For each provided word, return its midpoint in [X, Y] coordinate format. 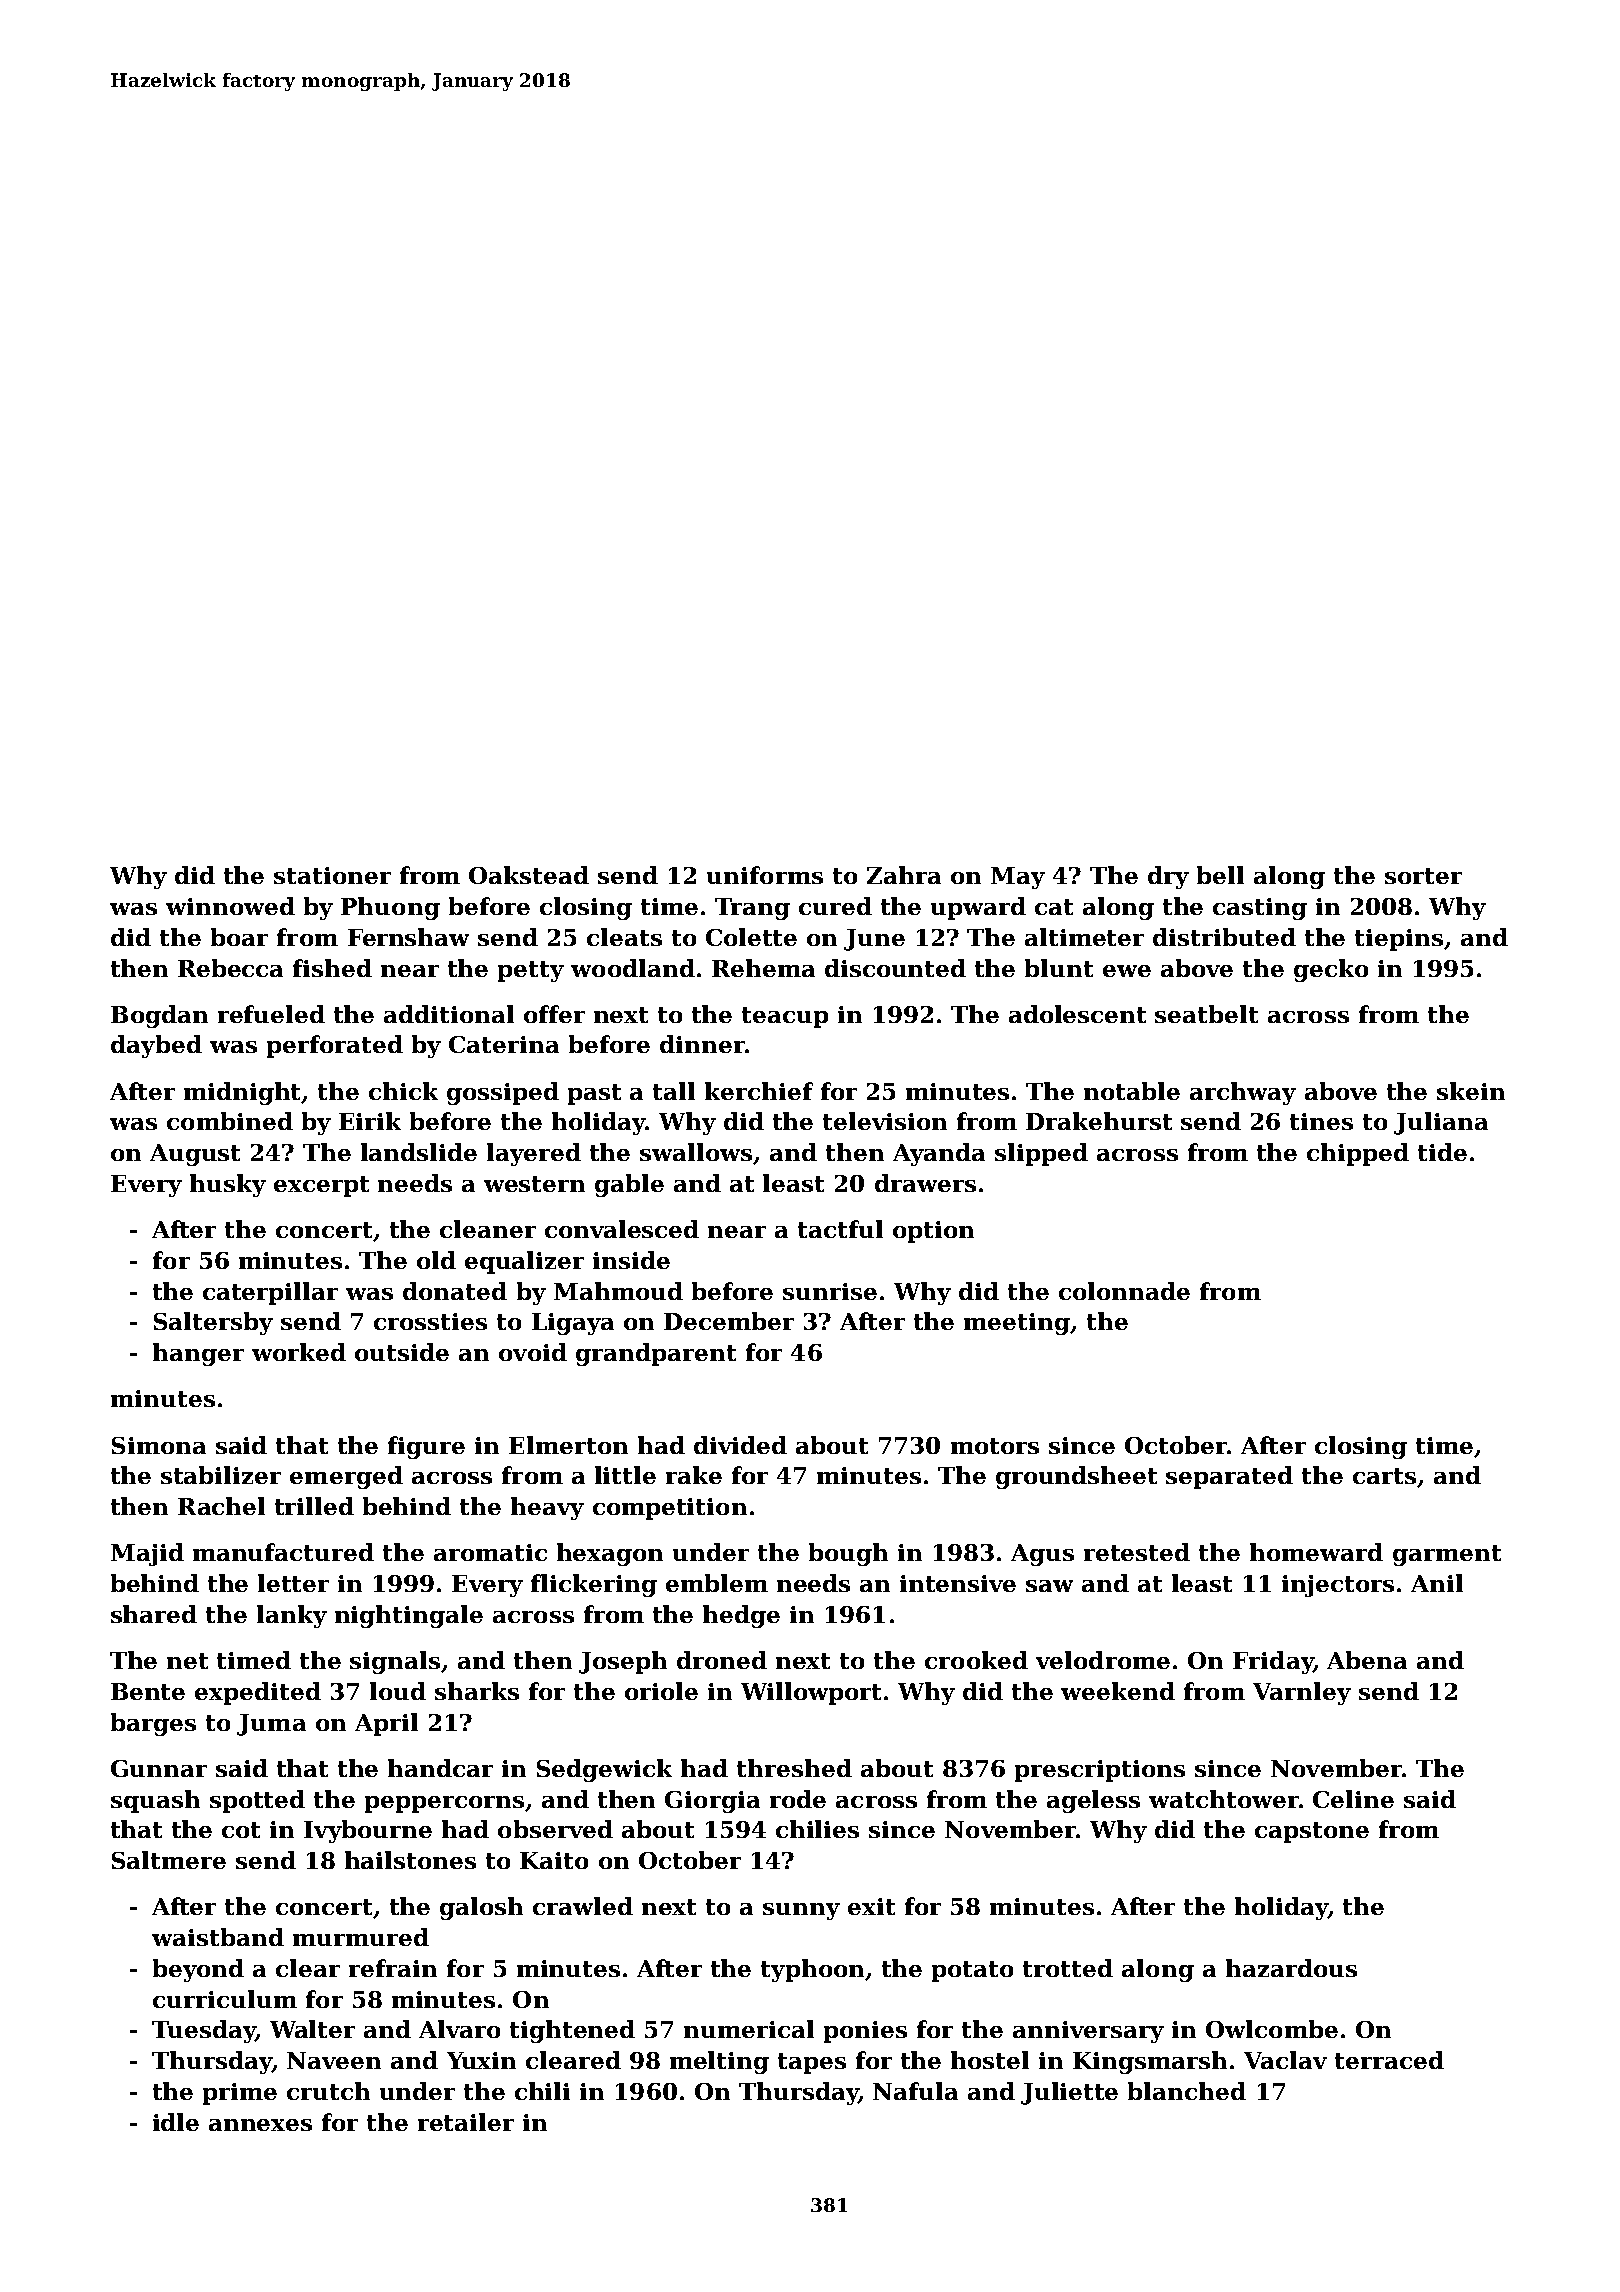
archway [1243, 1093]
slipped [1041, 1154]
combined [230, 1121]
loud [398, 1691]
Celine [1353, 1799]
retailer [466, 2122]
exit [871, 1906]
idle [176, 2122]
